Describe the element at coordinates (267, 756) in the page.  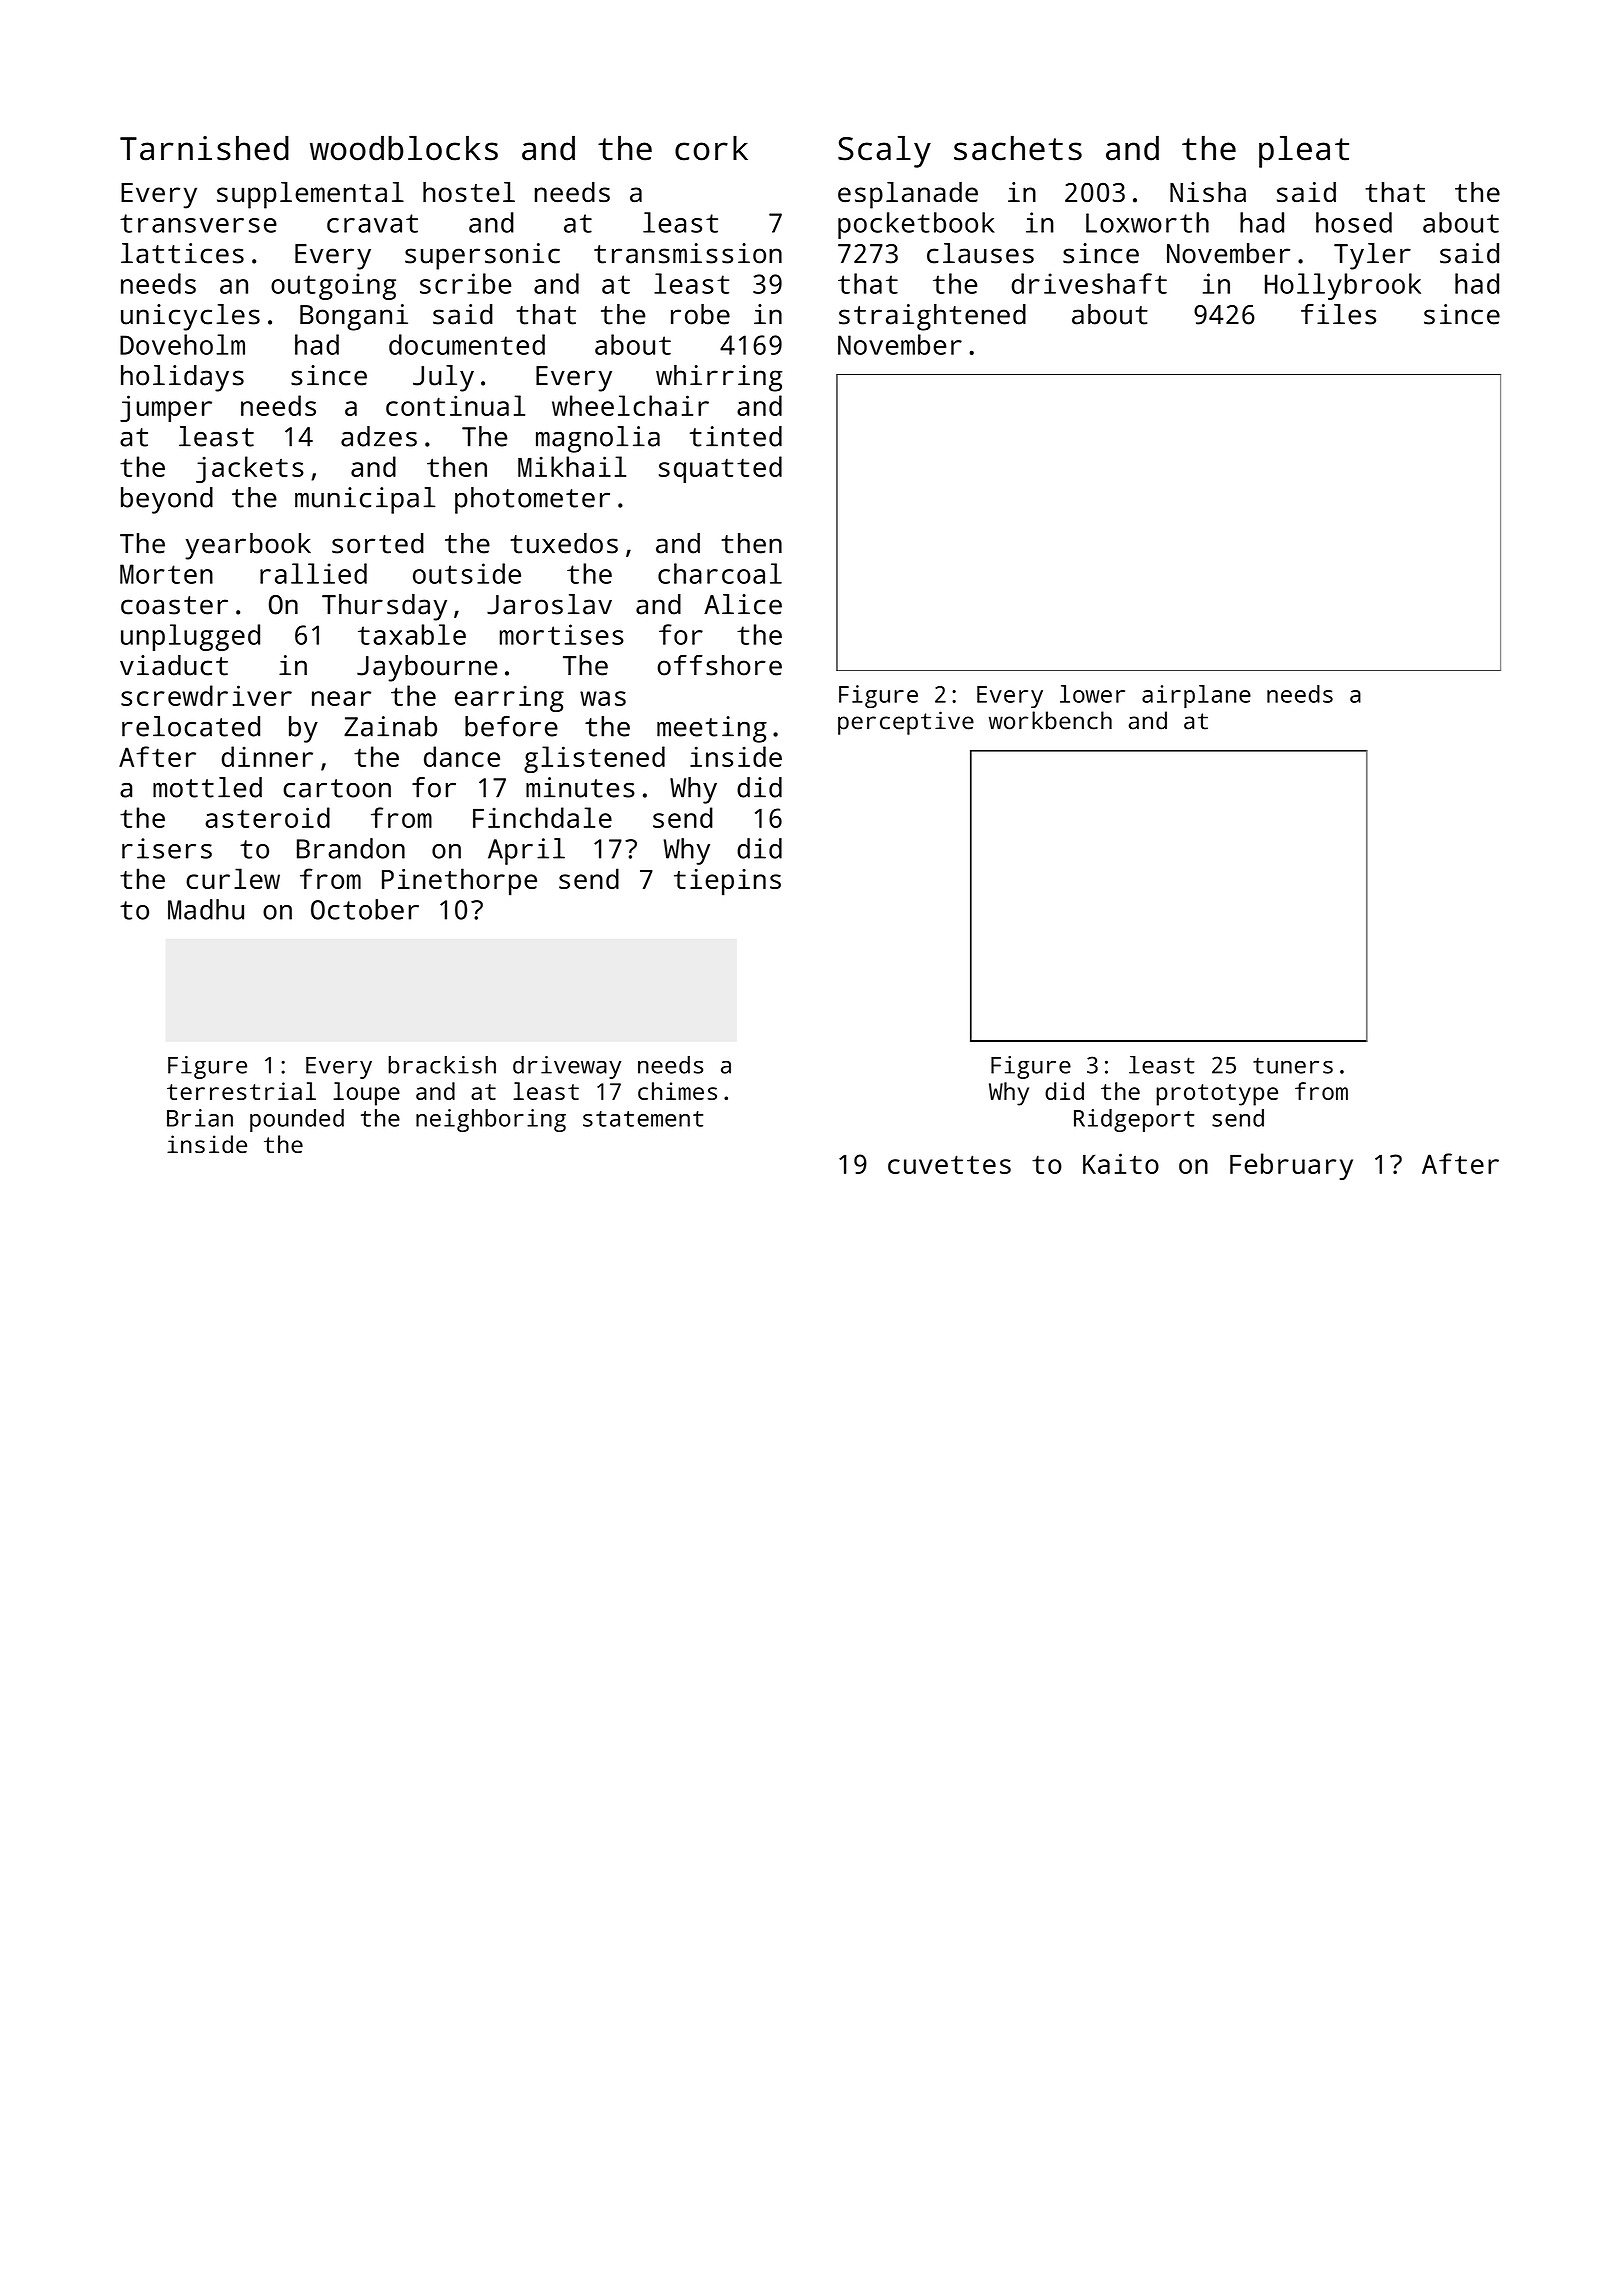
I see `dinner` at that location.
